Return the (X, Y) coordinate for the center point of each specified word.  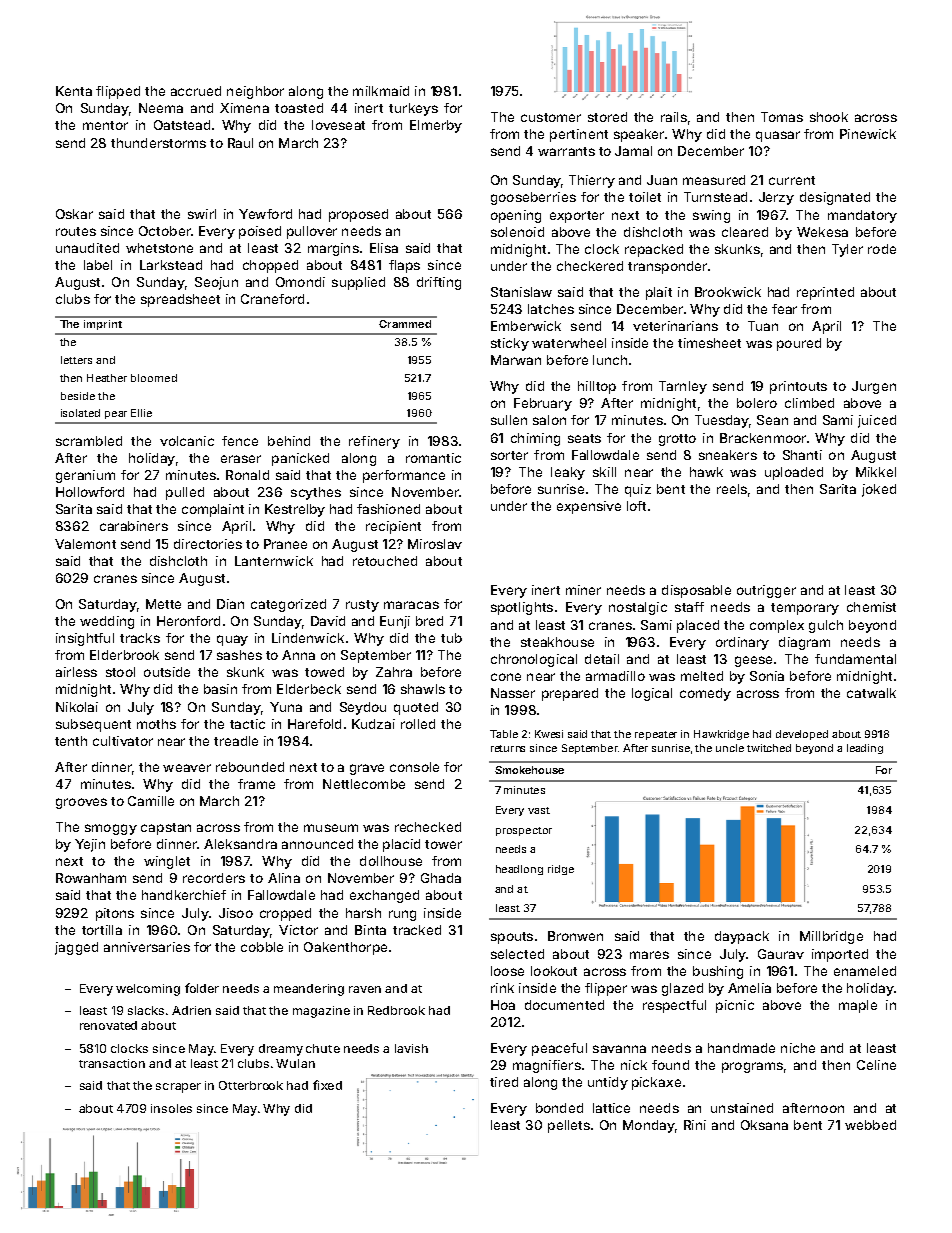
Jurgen (874, 387)
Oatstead (182, 125)
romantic (433, 458)
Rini (695, 1125)
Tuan (763, 326)
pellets (569, 1126)
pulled (185, 493)
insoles (171, 1108)
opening (516, 216)
